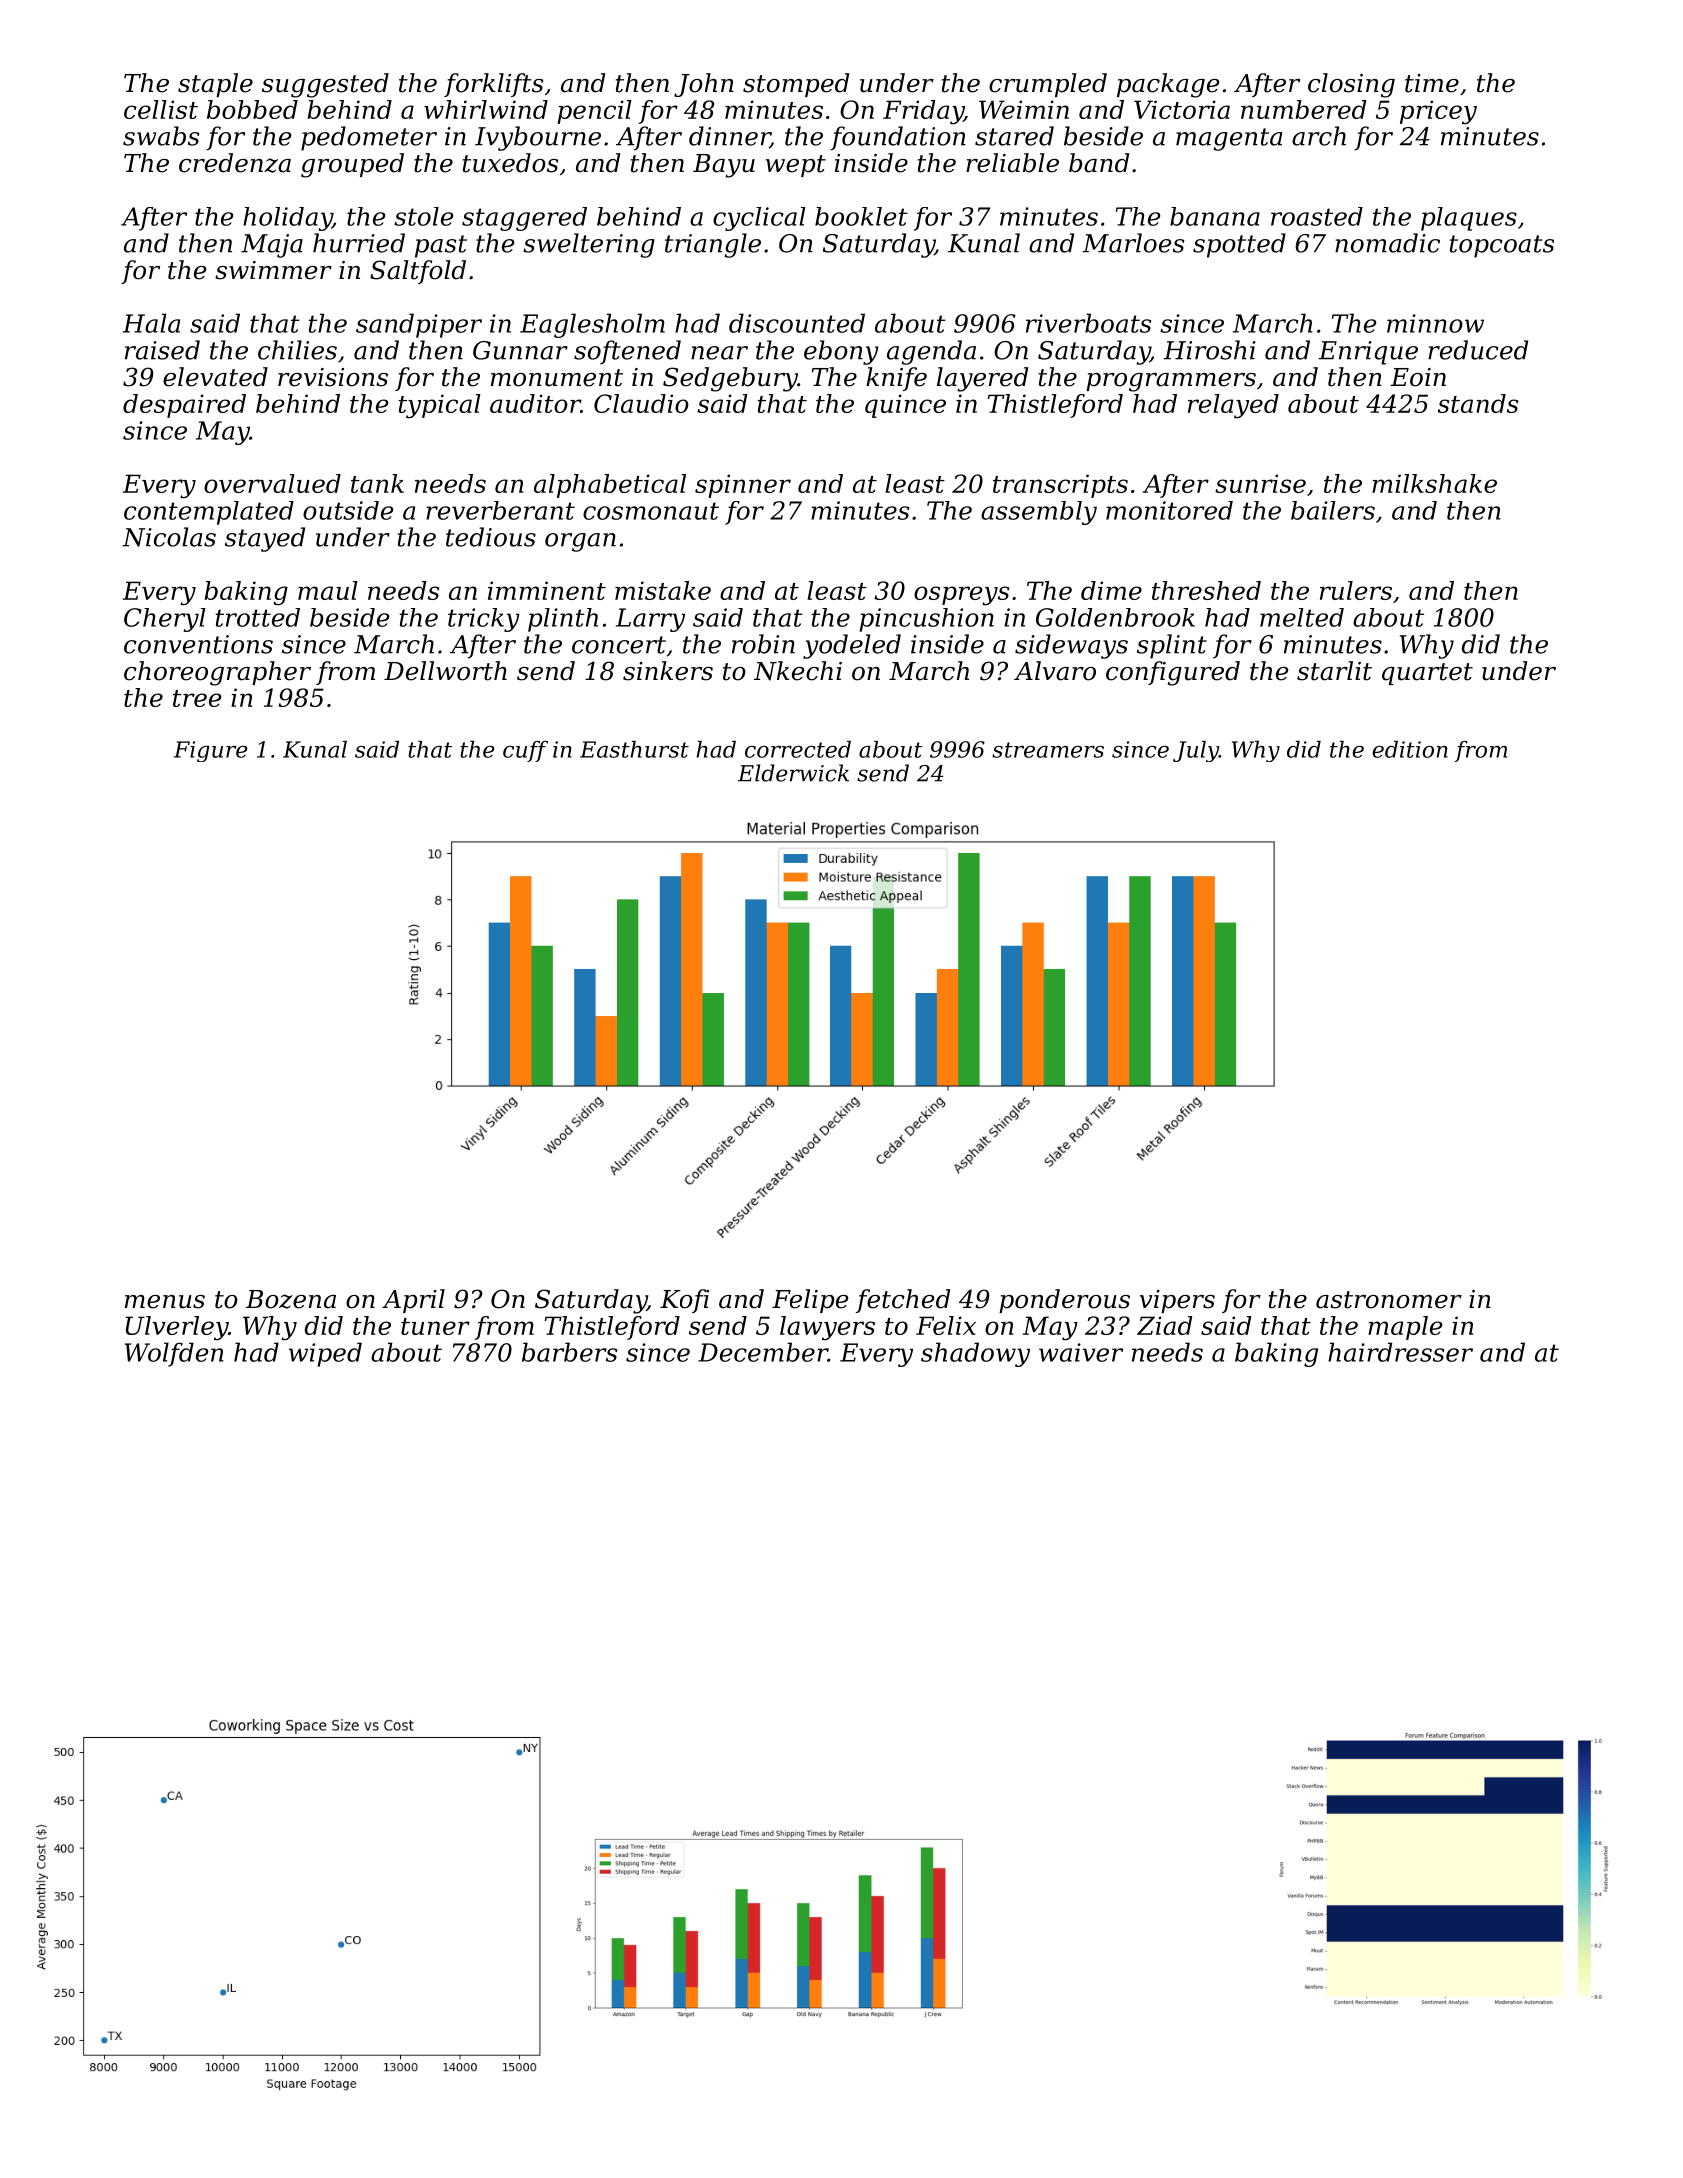  What do you see at coordinates (197, 698) in the document?
I see `tree` at bounding box center [197, 698].
